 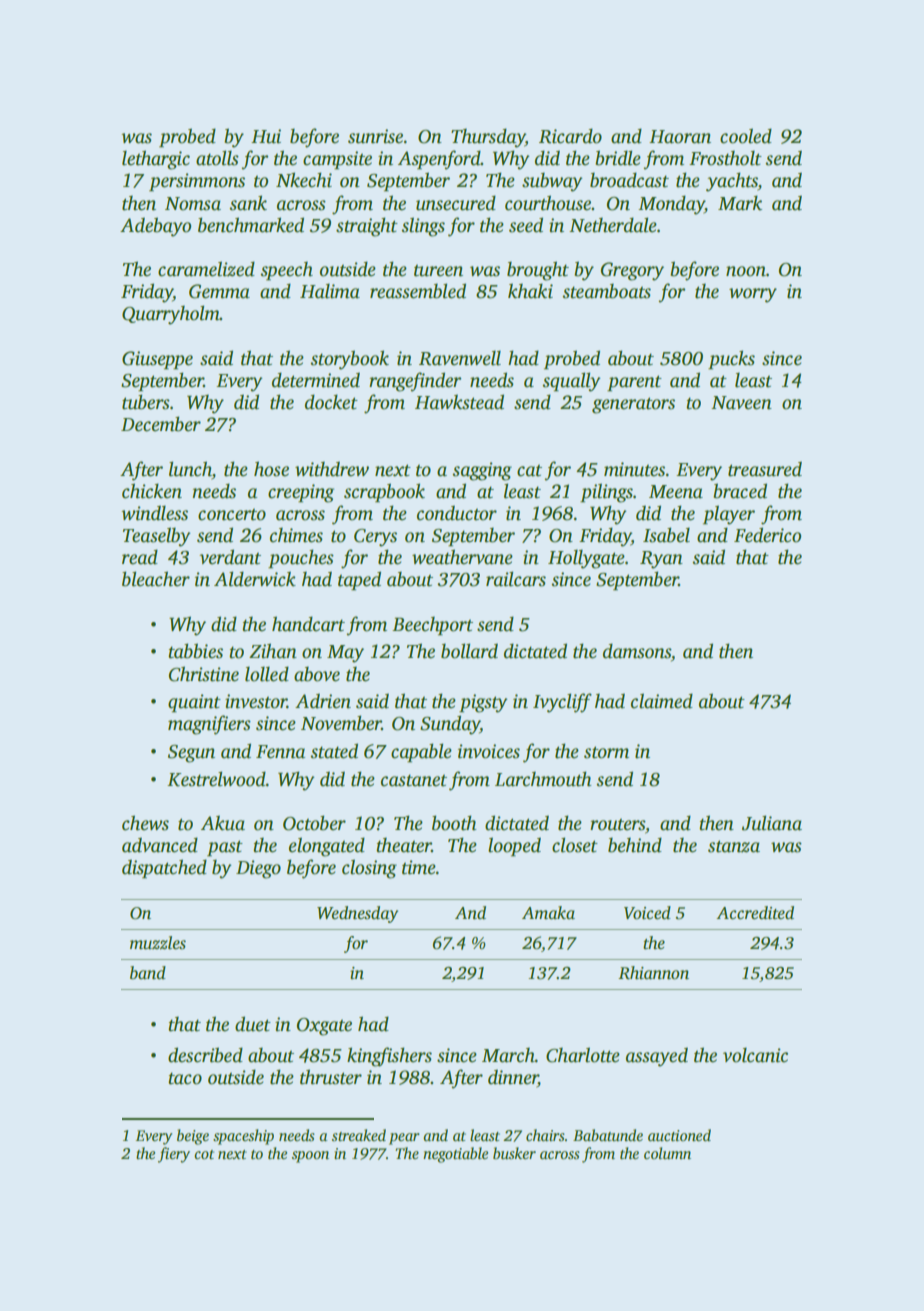 I want to click on Accredited, so click(x=755, y=913).
